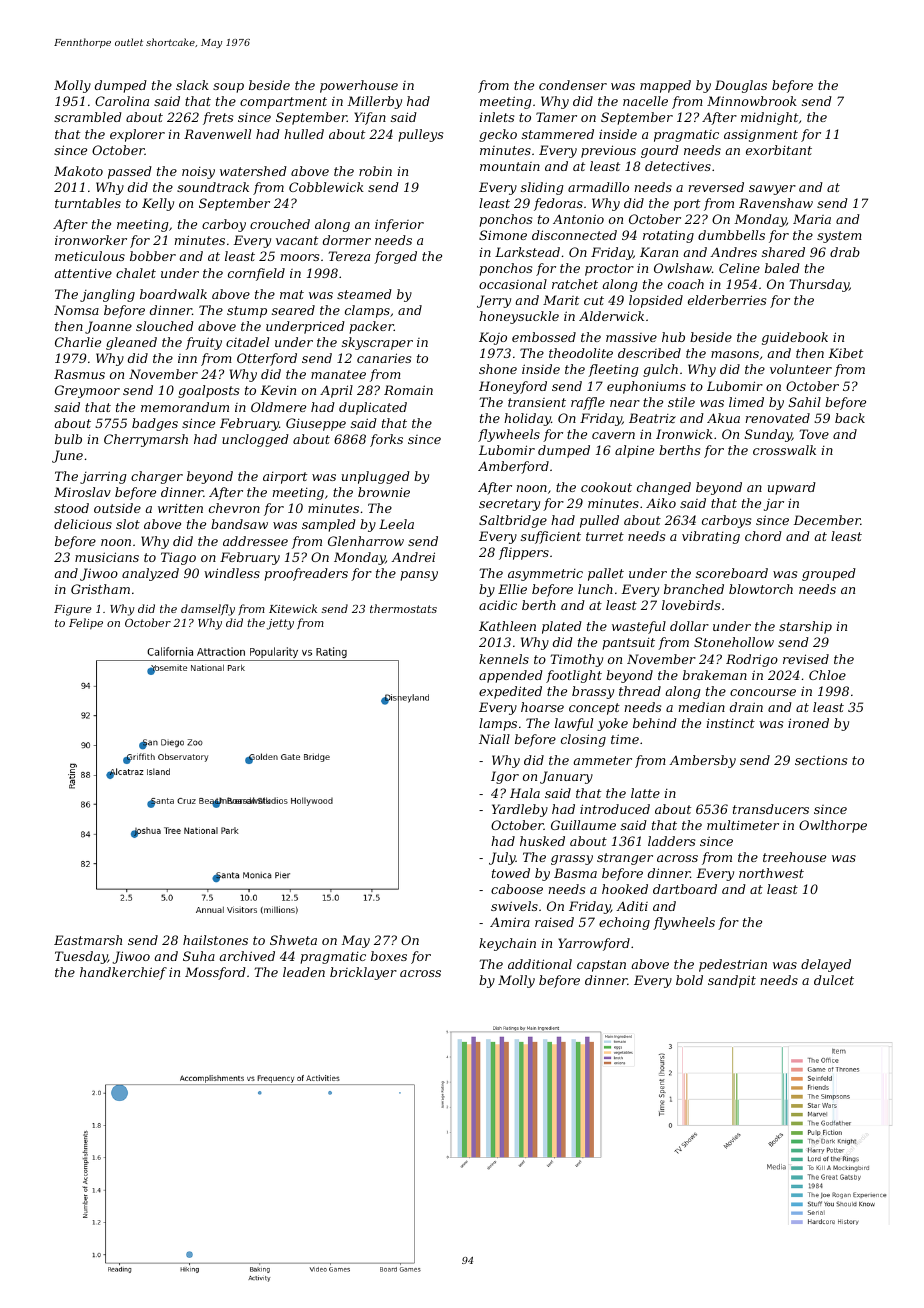  Describe the element at coordinates (511, 873) in the document. I see `towed` at that location.
